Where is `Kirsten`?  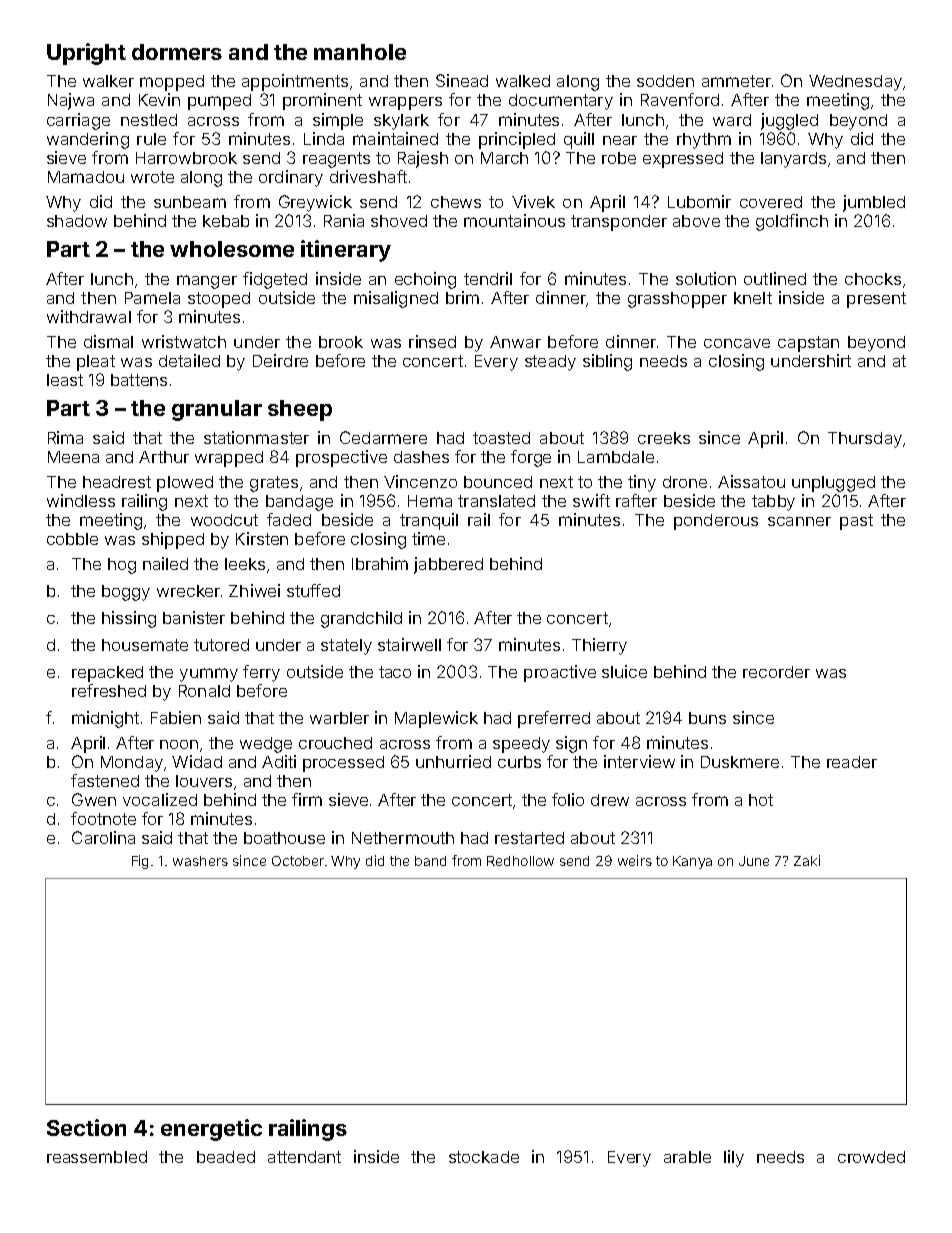
Kirsten is located at coordinates (262, 538).
